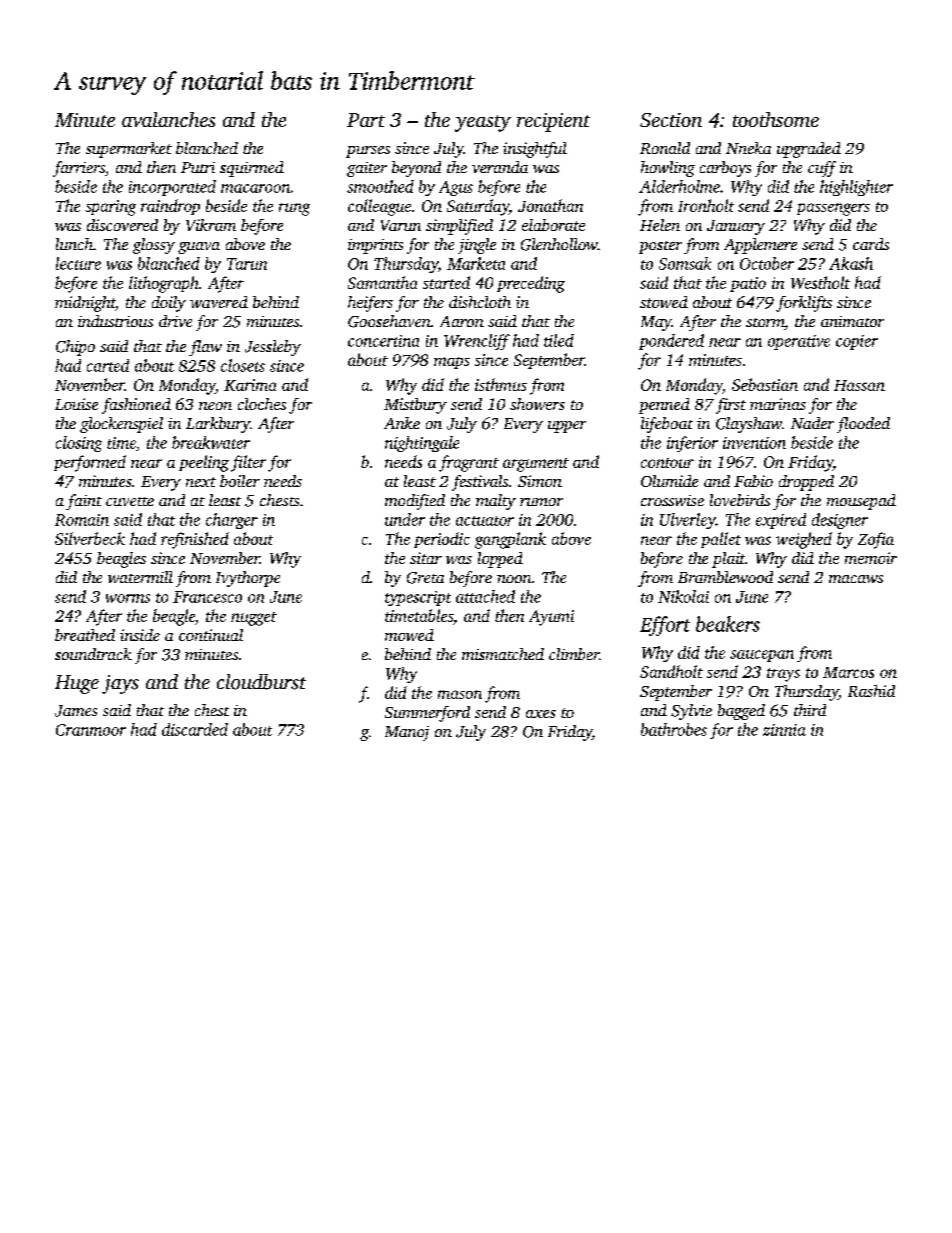 The width and height of the image is (952, 1233). What do you see at coordinates (863, 425) in the image?
I see `flooded` at bounding box center [863, 425].
